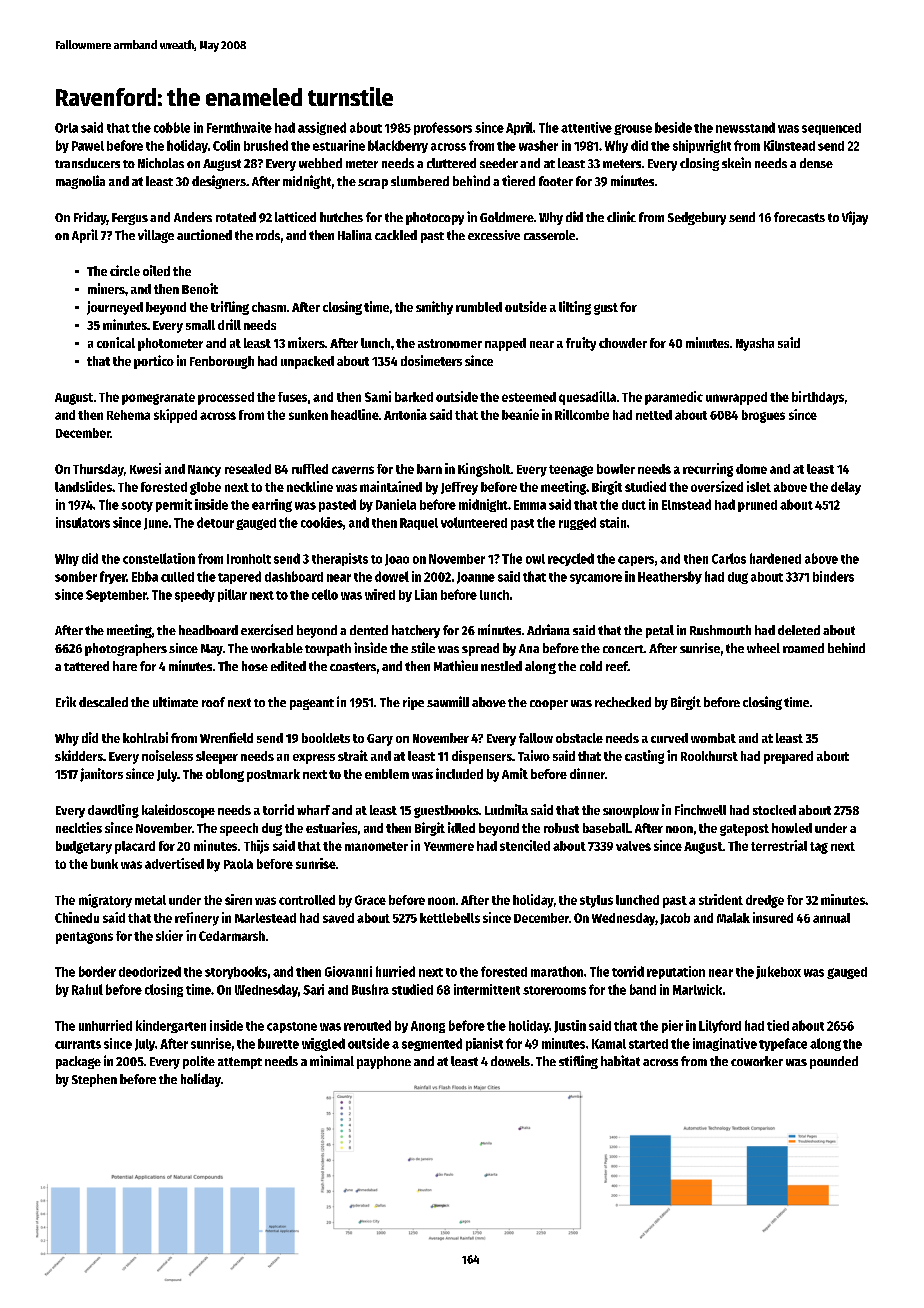  Describe the element at coordinates (586, 127) in the screenshot. I see `attentive` at that location.
